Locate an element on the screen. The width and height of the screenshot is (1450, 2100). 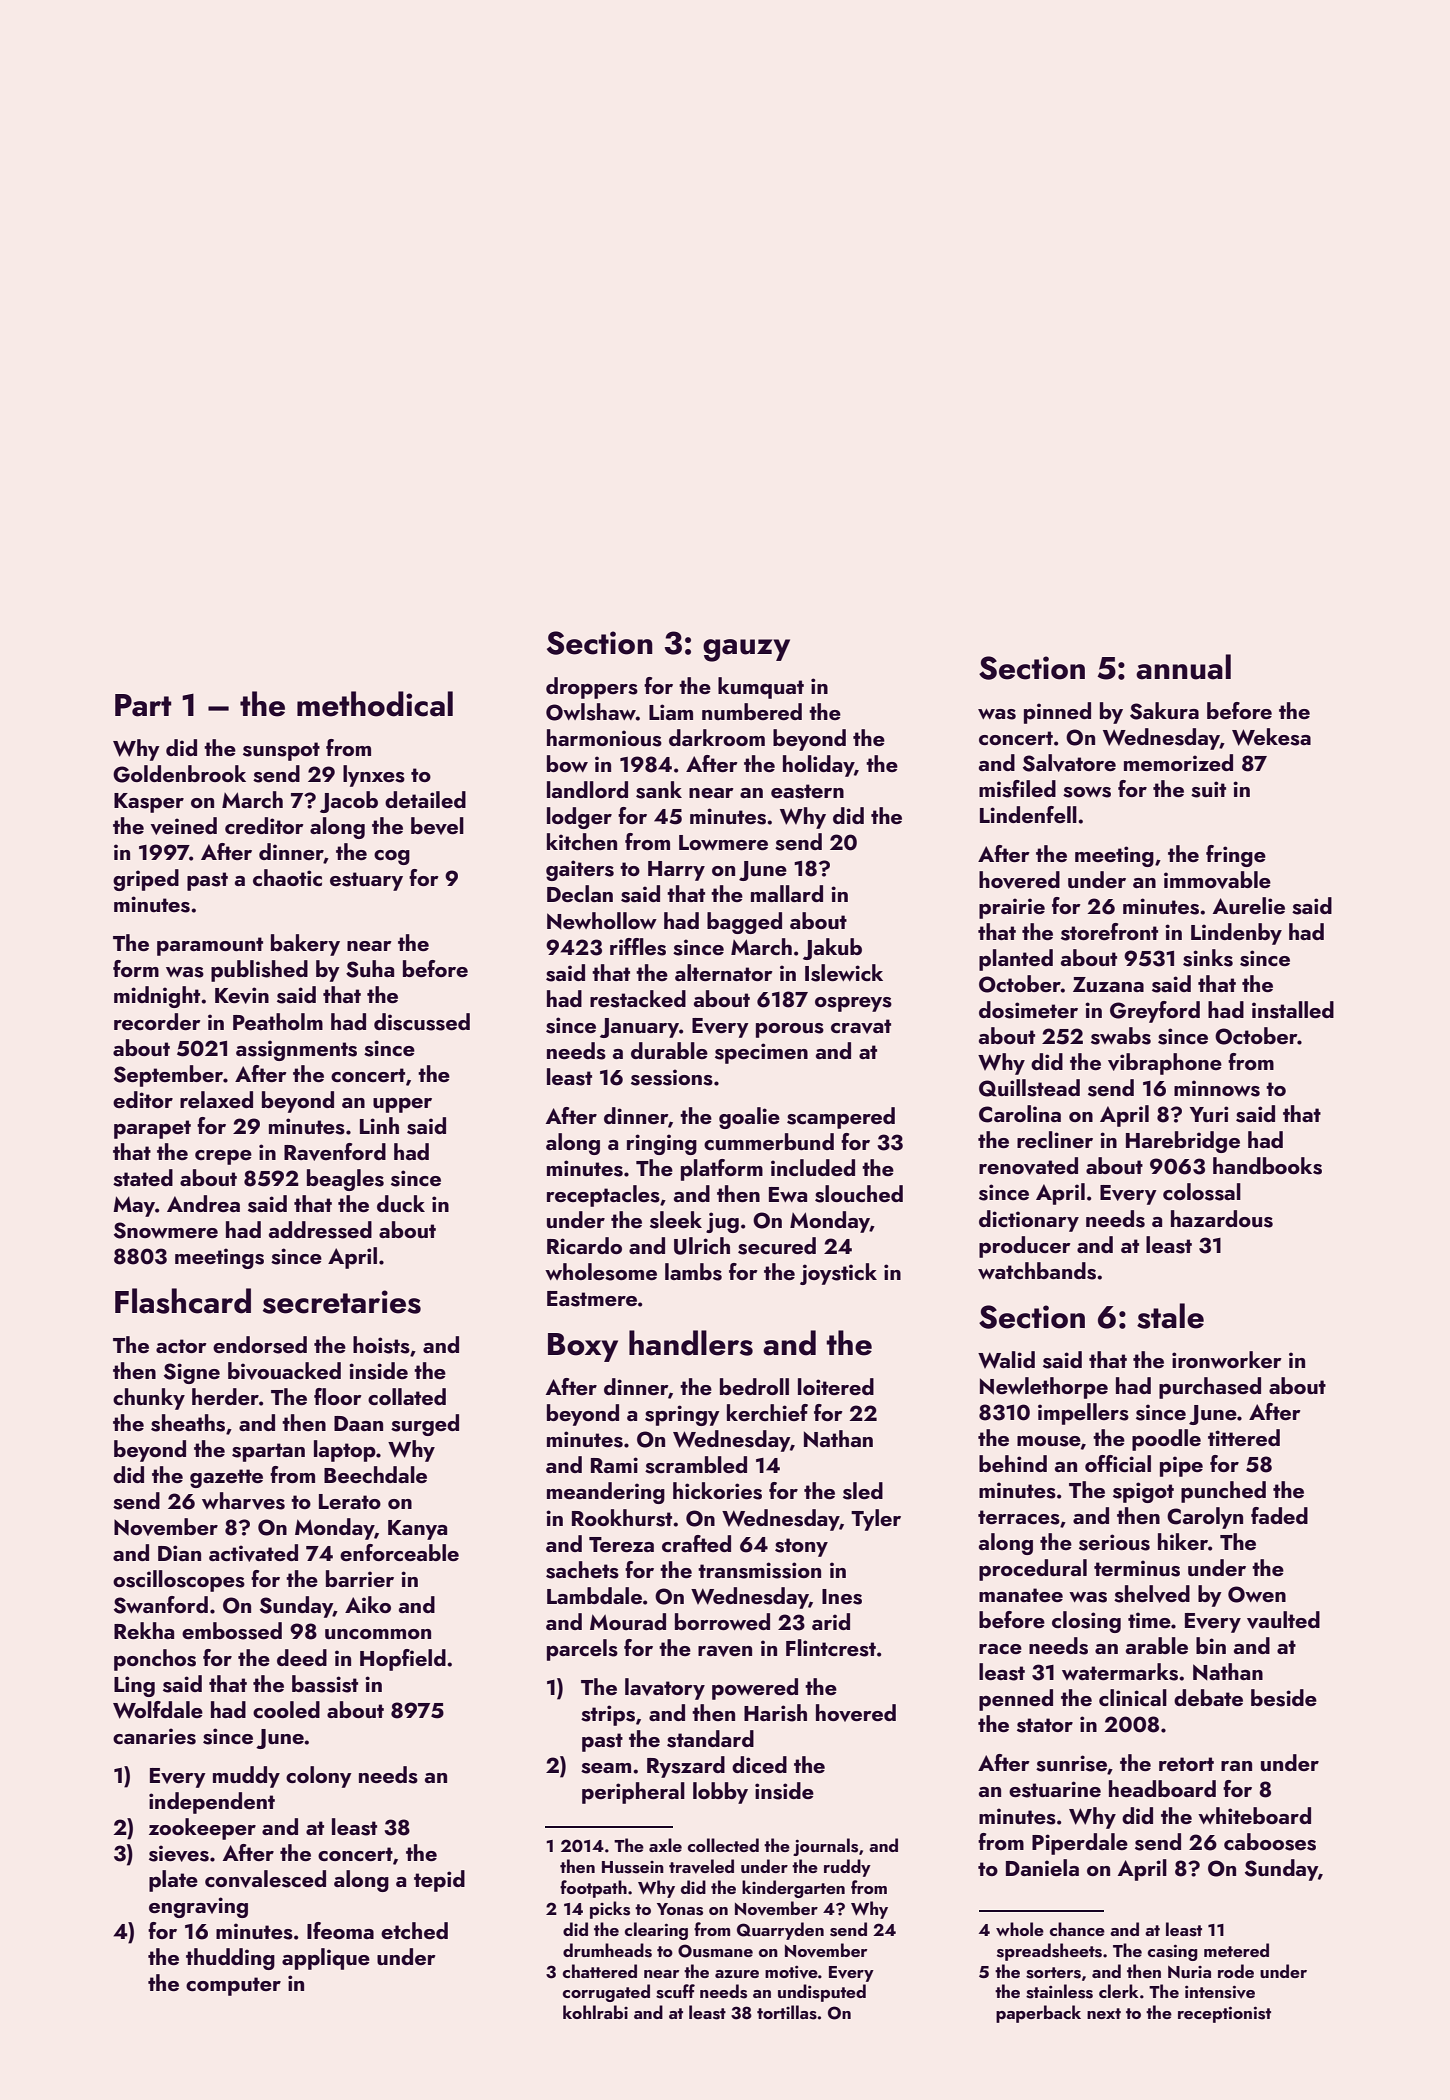
Linh is located at coordinates (379, 1125).
